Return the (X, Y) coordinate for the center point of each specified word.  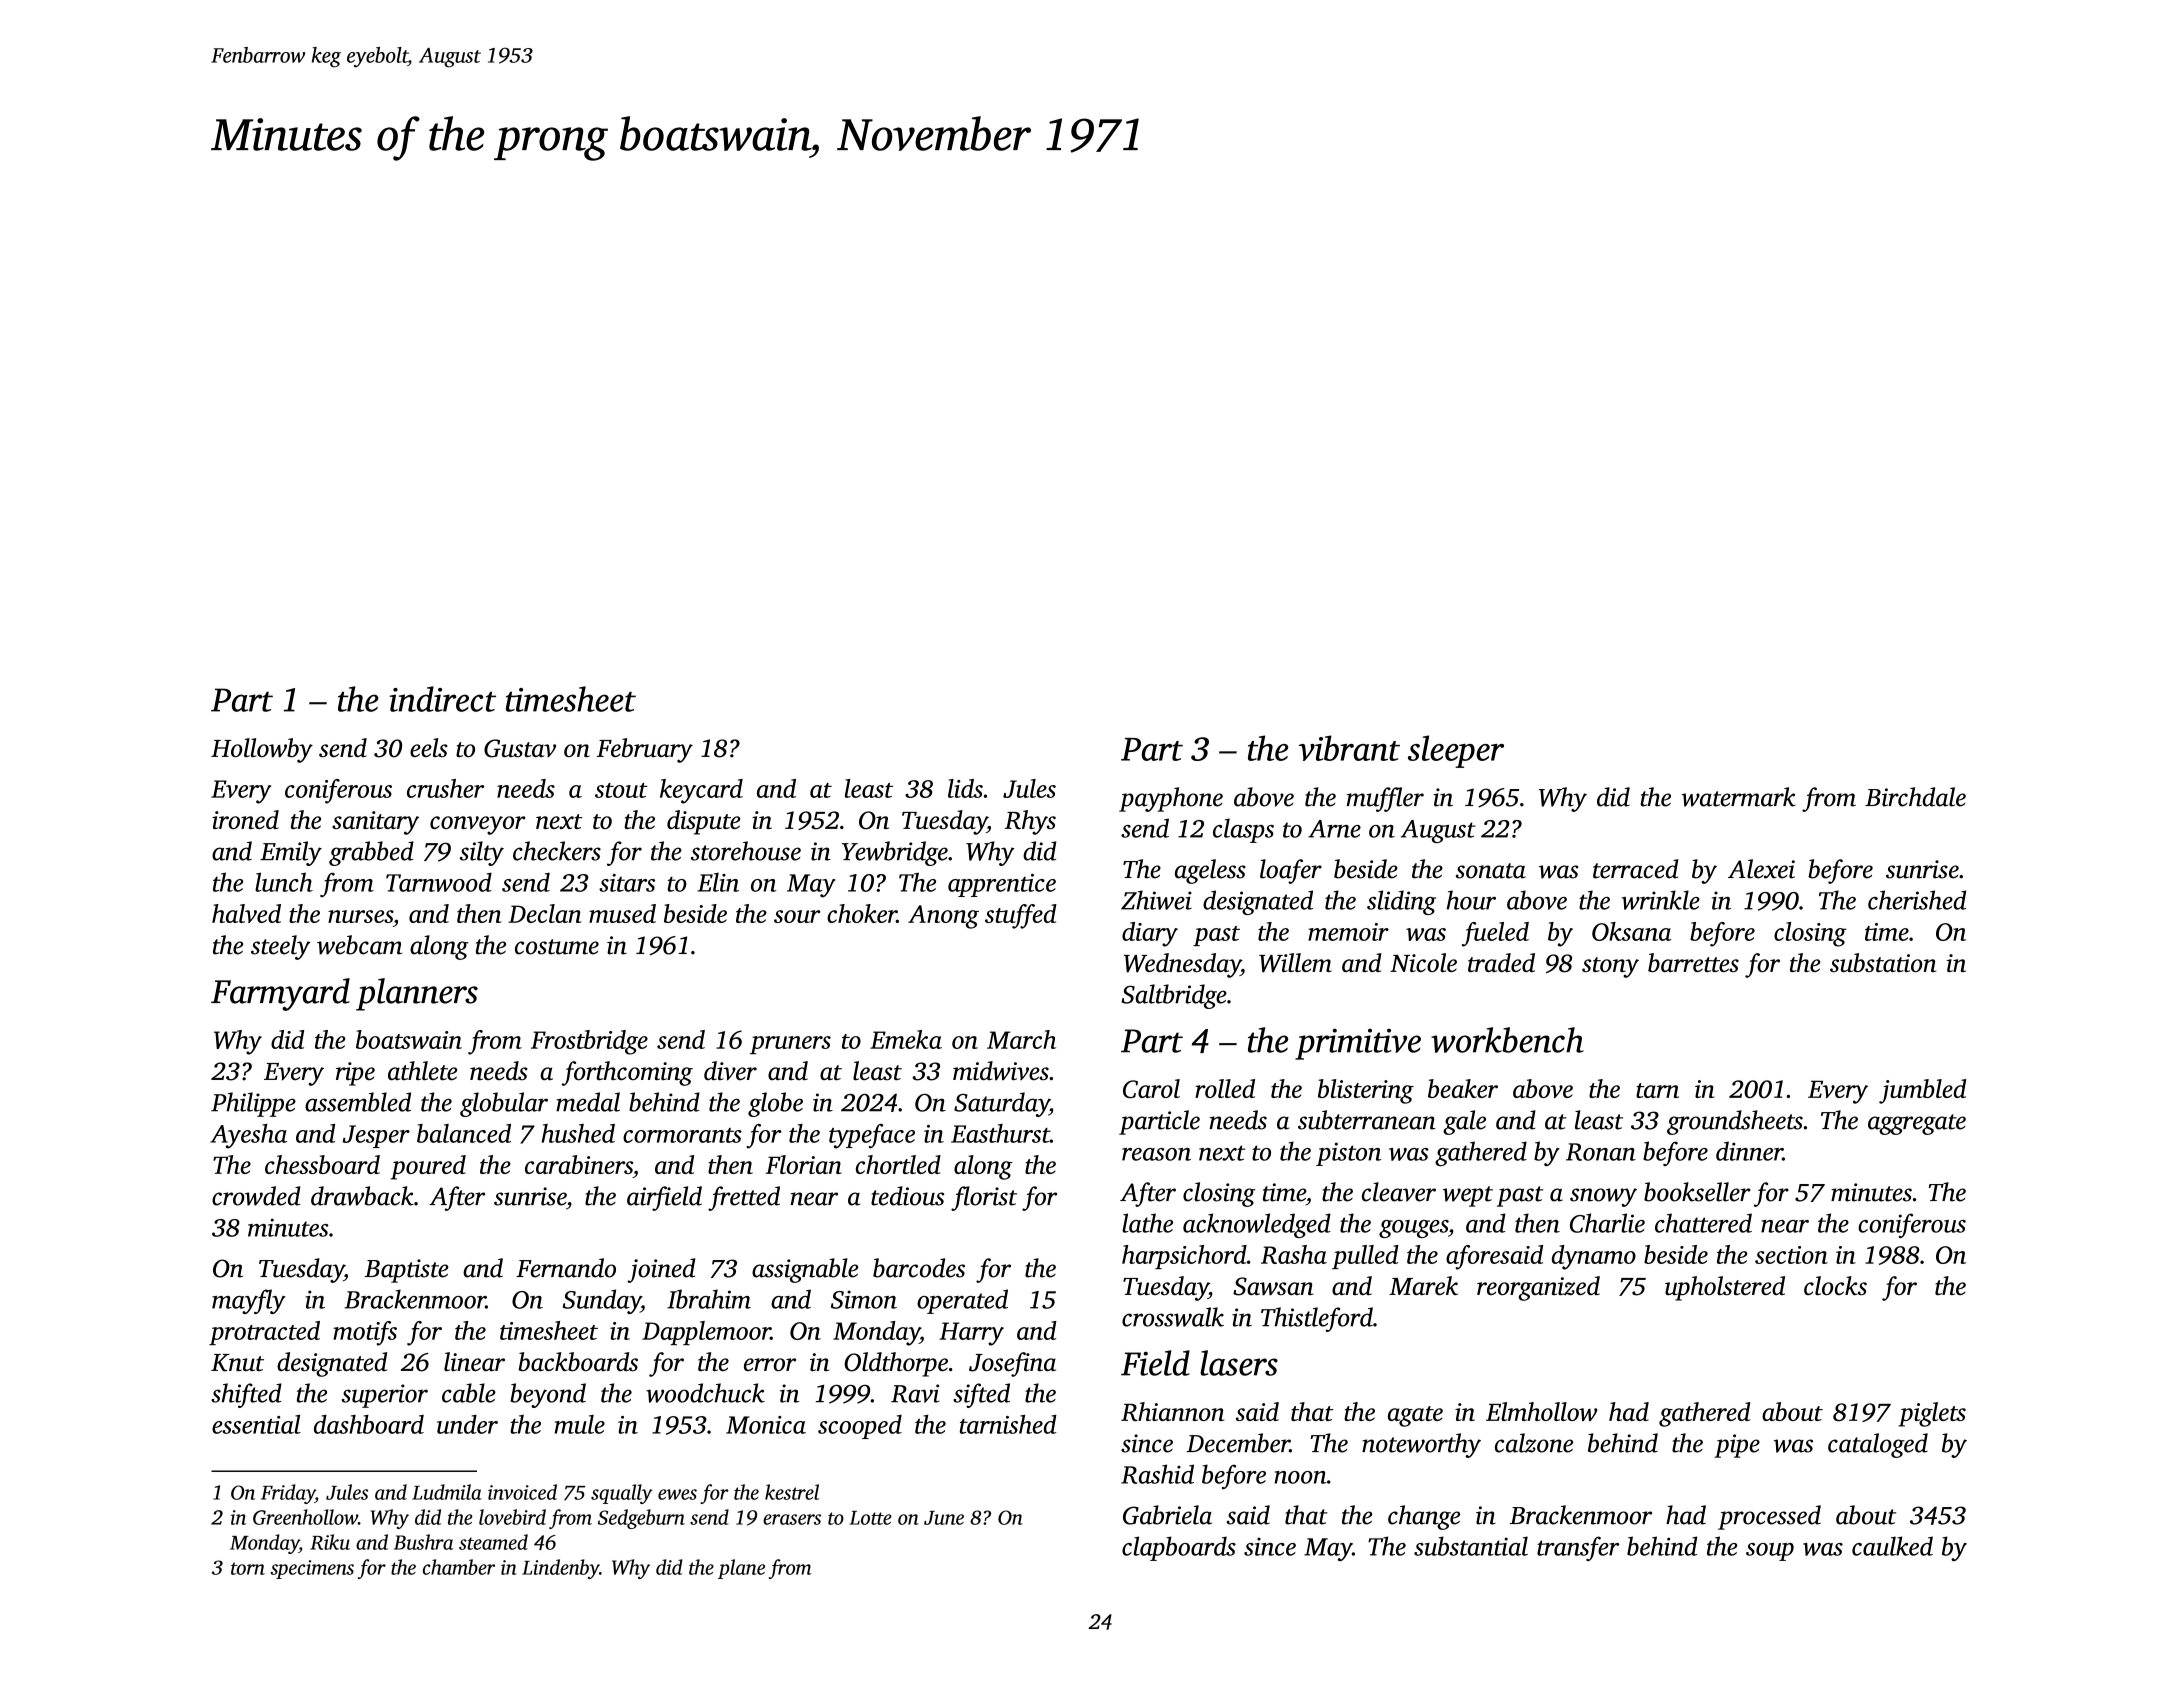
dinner (1749, 1151)
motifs (365, 1333)
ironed (245, 819)
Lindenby (561, 1569)
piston (1349, 1154)
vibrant (1349, 748)
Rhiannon (1172, 1412)
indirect (443, 699)
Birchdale (1915, 797)
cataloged (1878, 1445)
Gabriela (1167, 1515)
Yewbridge (895, 853)
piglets (1932, 1414)
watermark (1738, 797)
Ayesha (248, 1136)
